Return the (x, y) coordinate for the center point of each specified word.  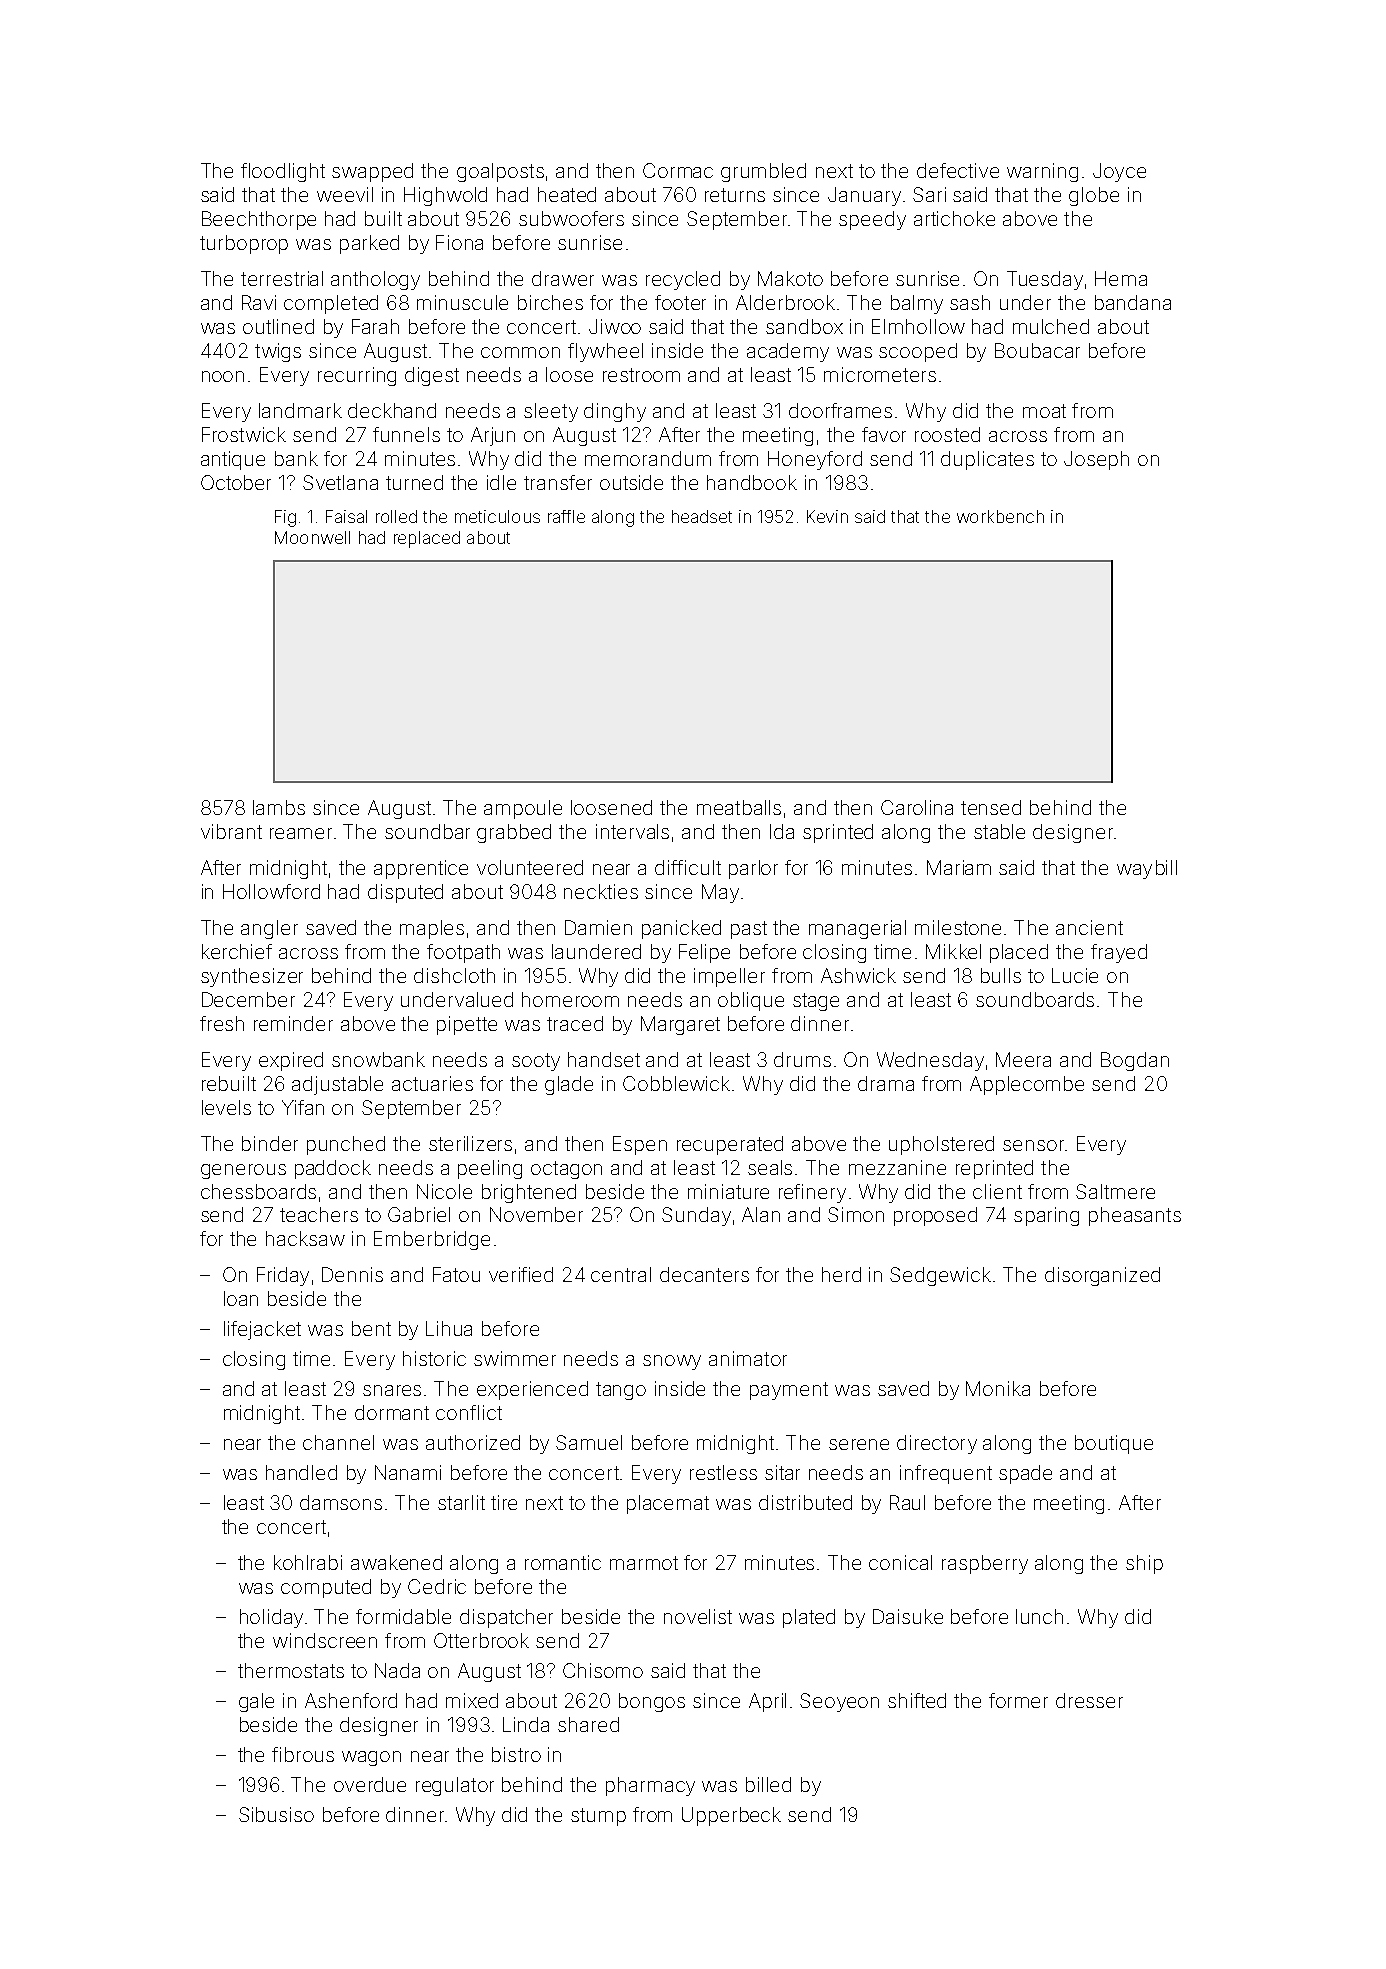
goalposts (500, 172)
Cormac (678, 170)
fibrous (303, 1754)
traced (575, 1023)
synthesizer (252, 977)
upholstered (941, 1145)
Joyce (1119, 172)
